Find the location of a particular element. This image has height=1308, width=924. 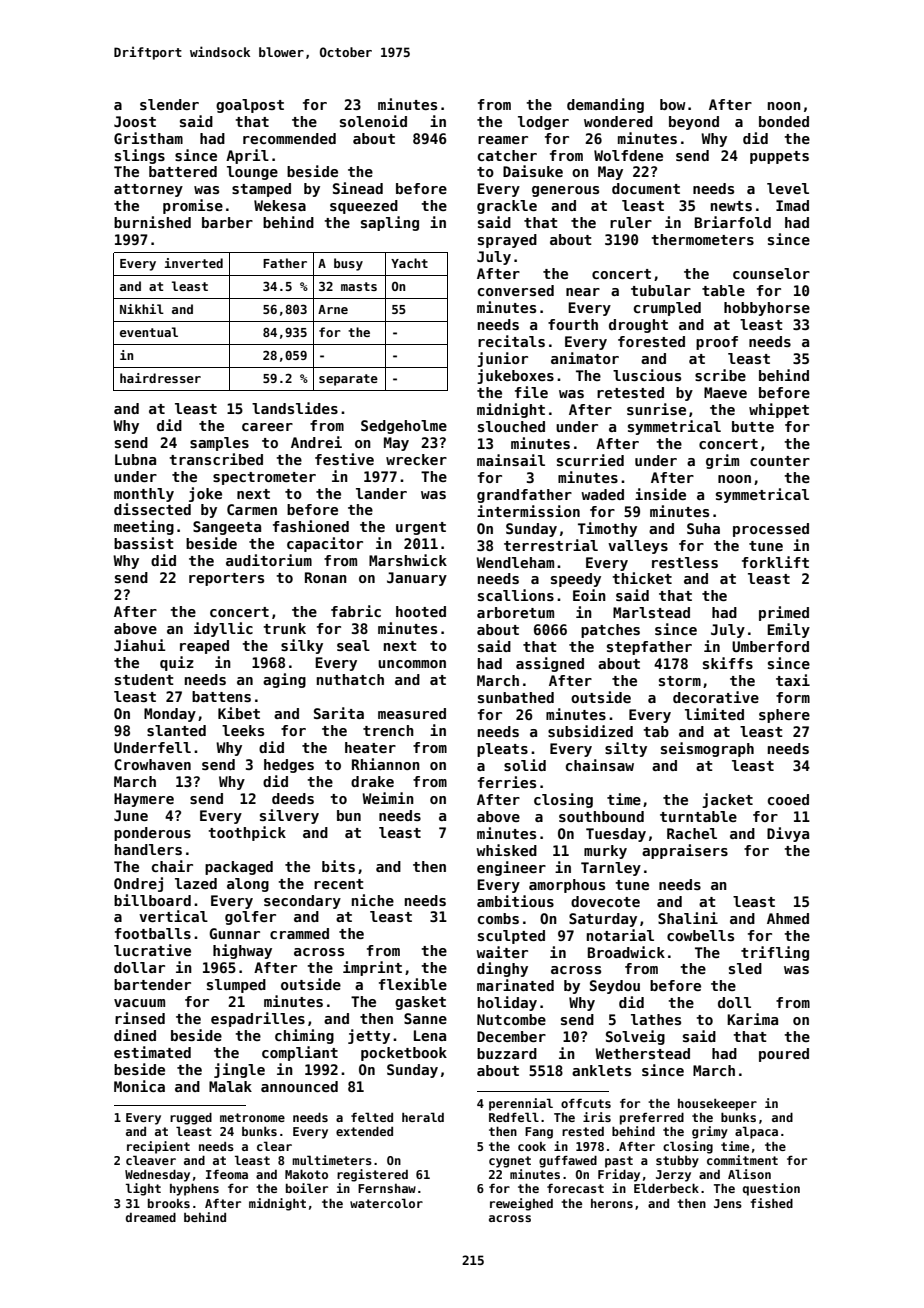

Lubna is located at coordinates (135, 459).
